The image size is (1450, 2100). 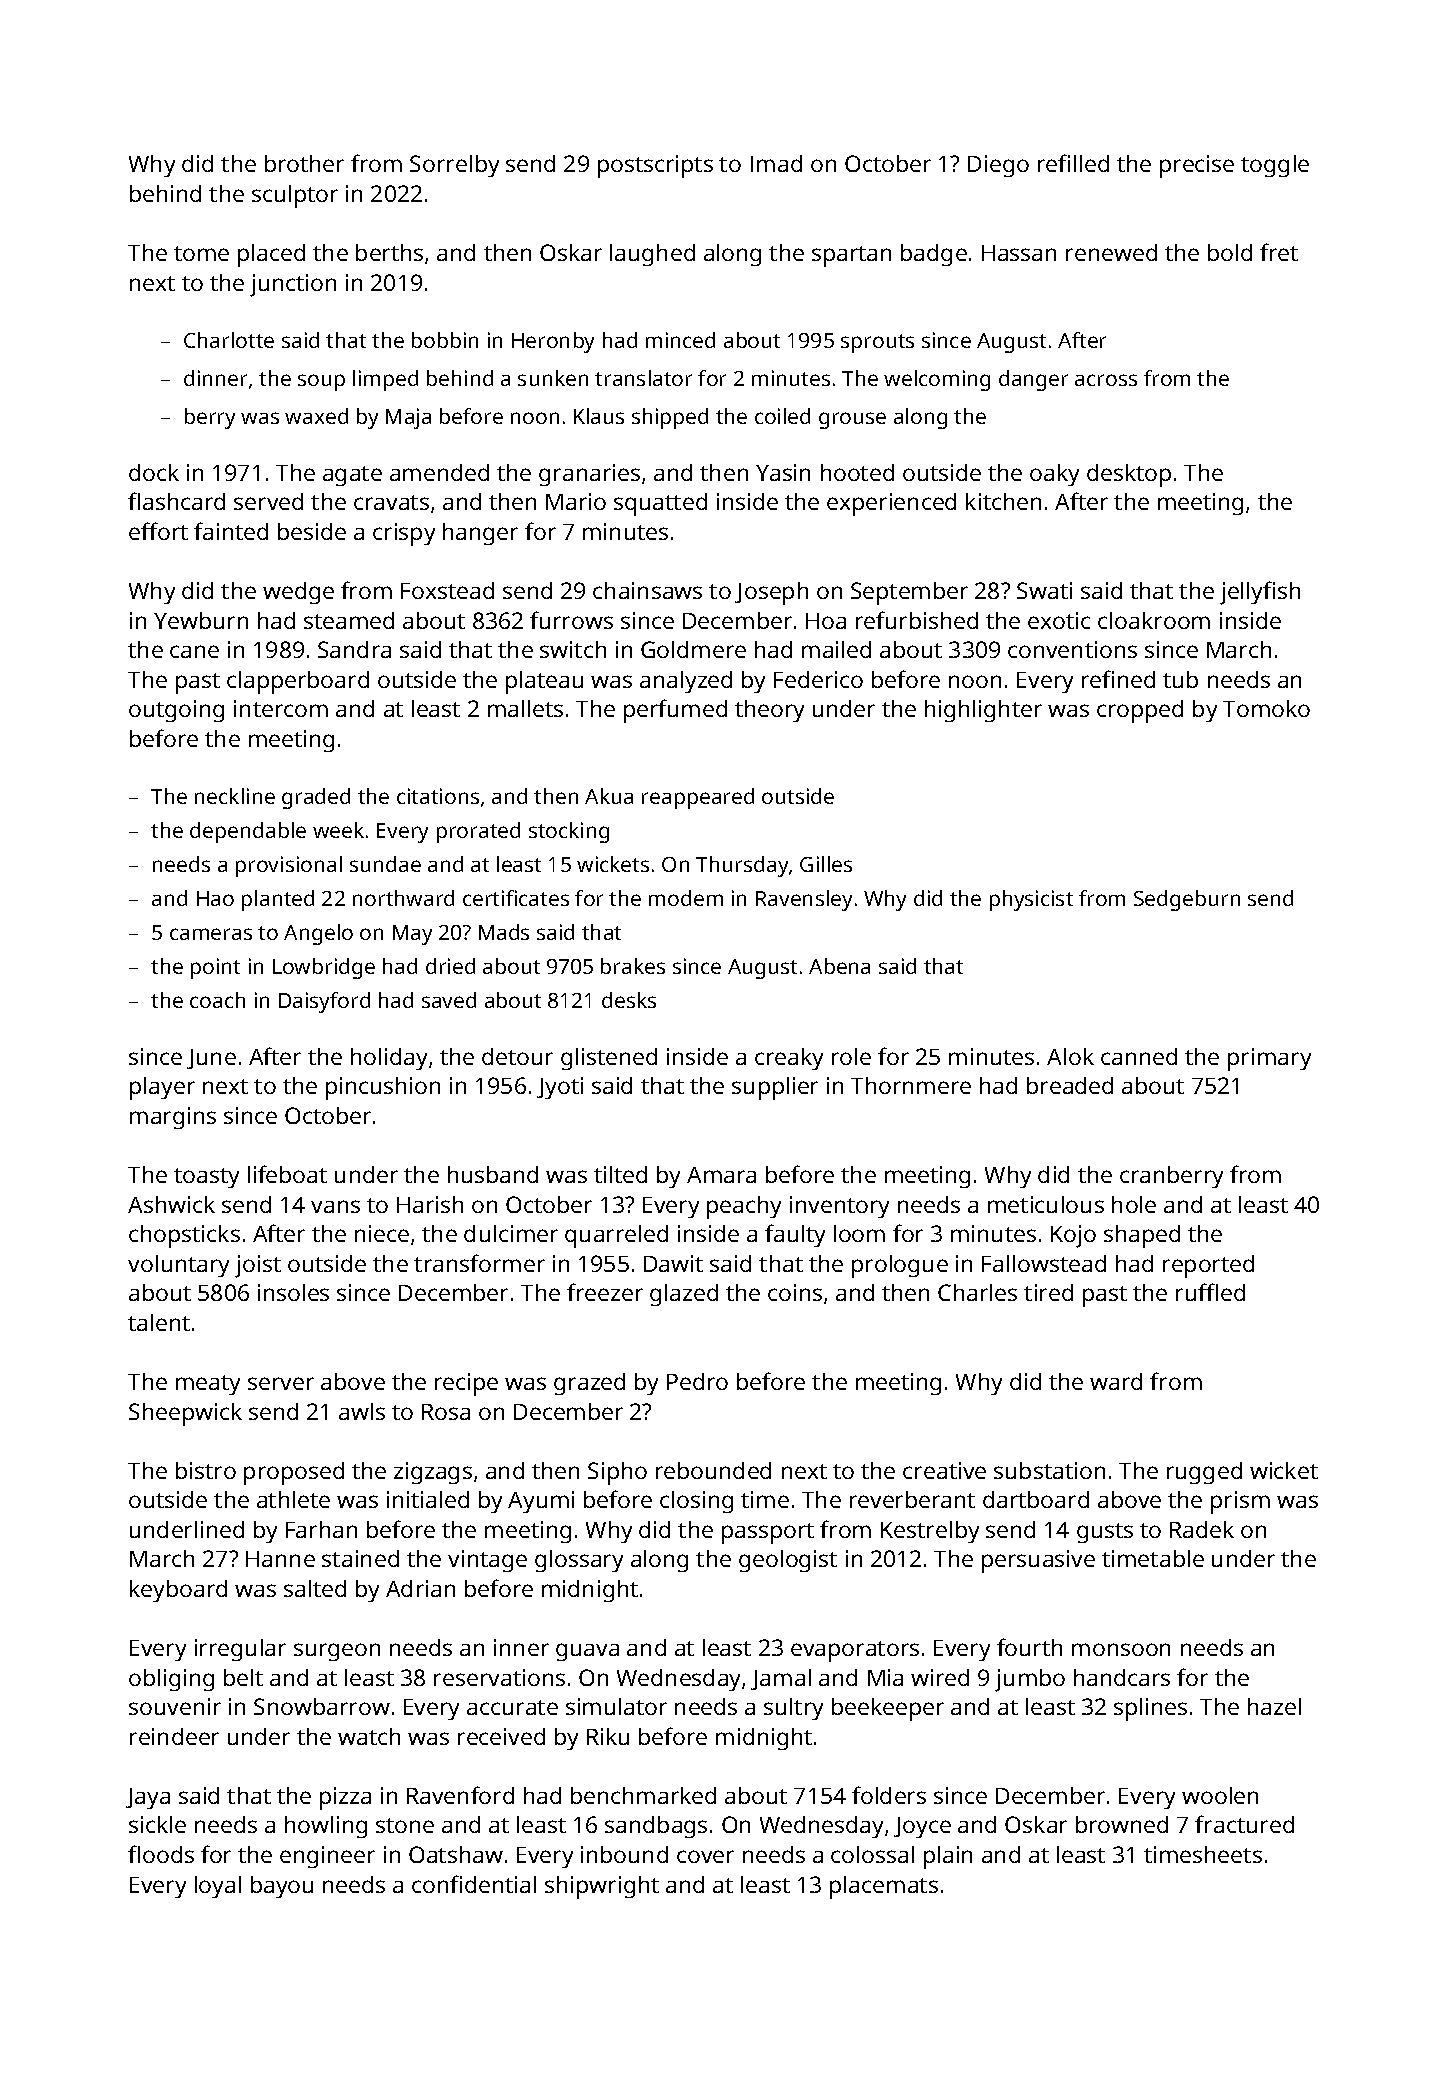 I want to click on Fallowstead, so click(x=1044, y=1263).
